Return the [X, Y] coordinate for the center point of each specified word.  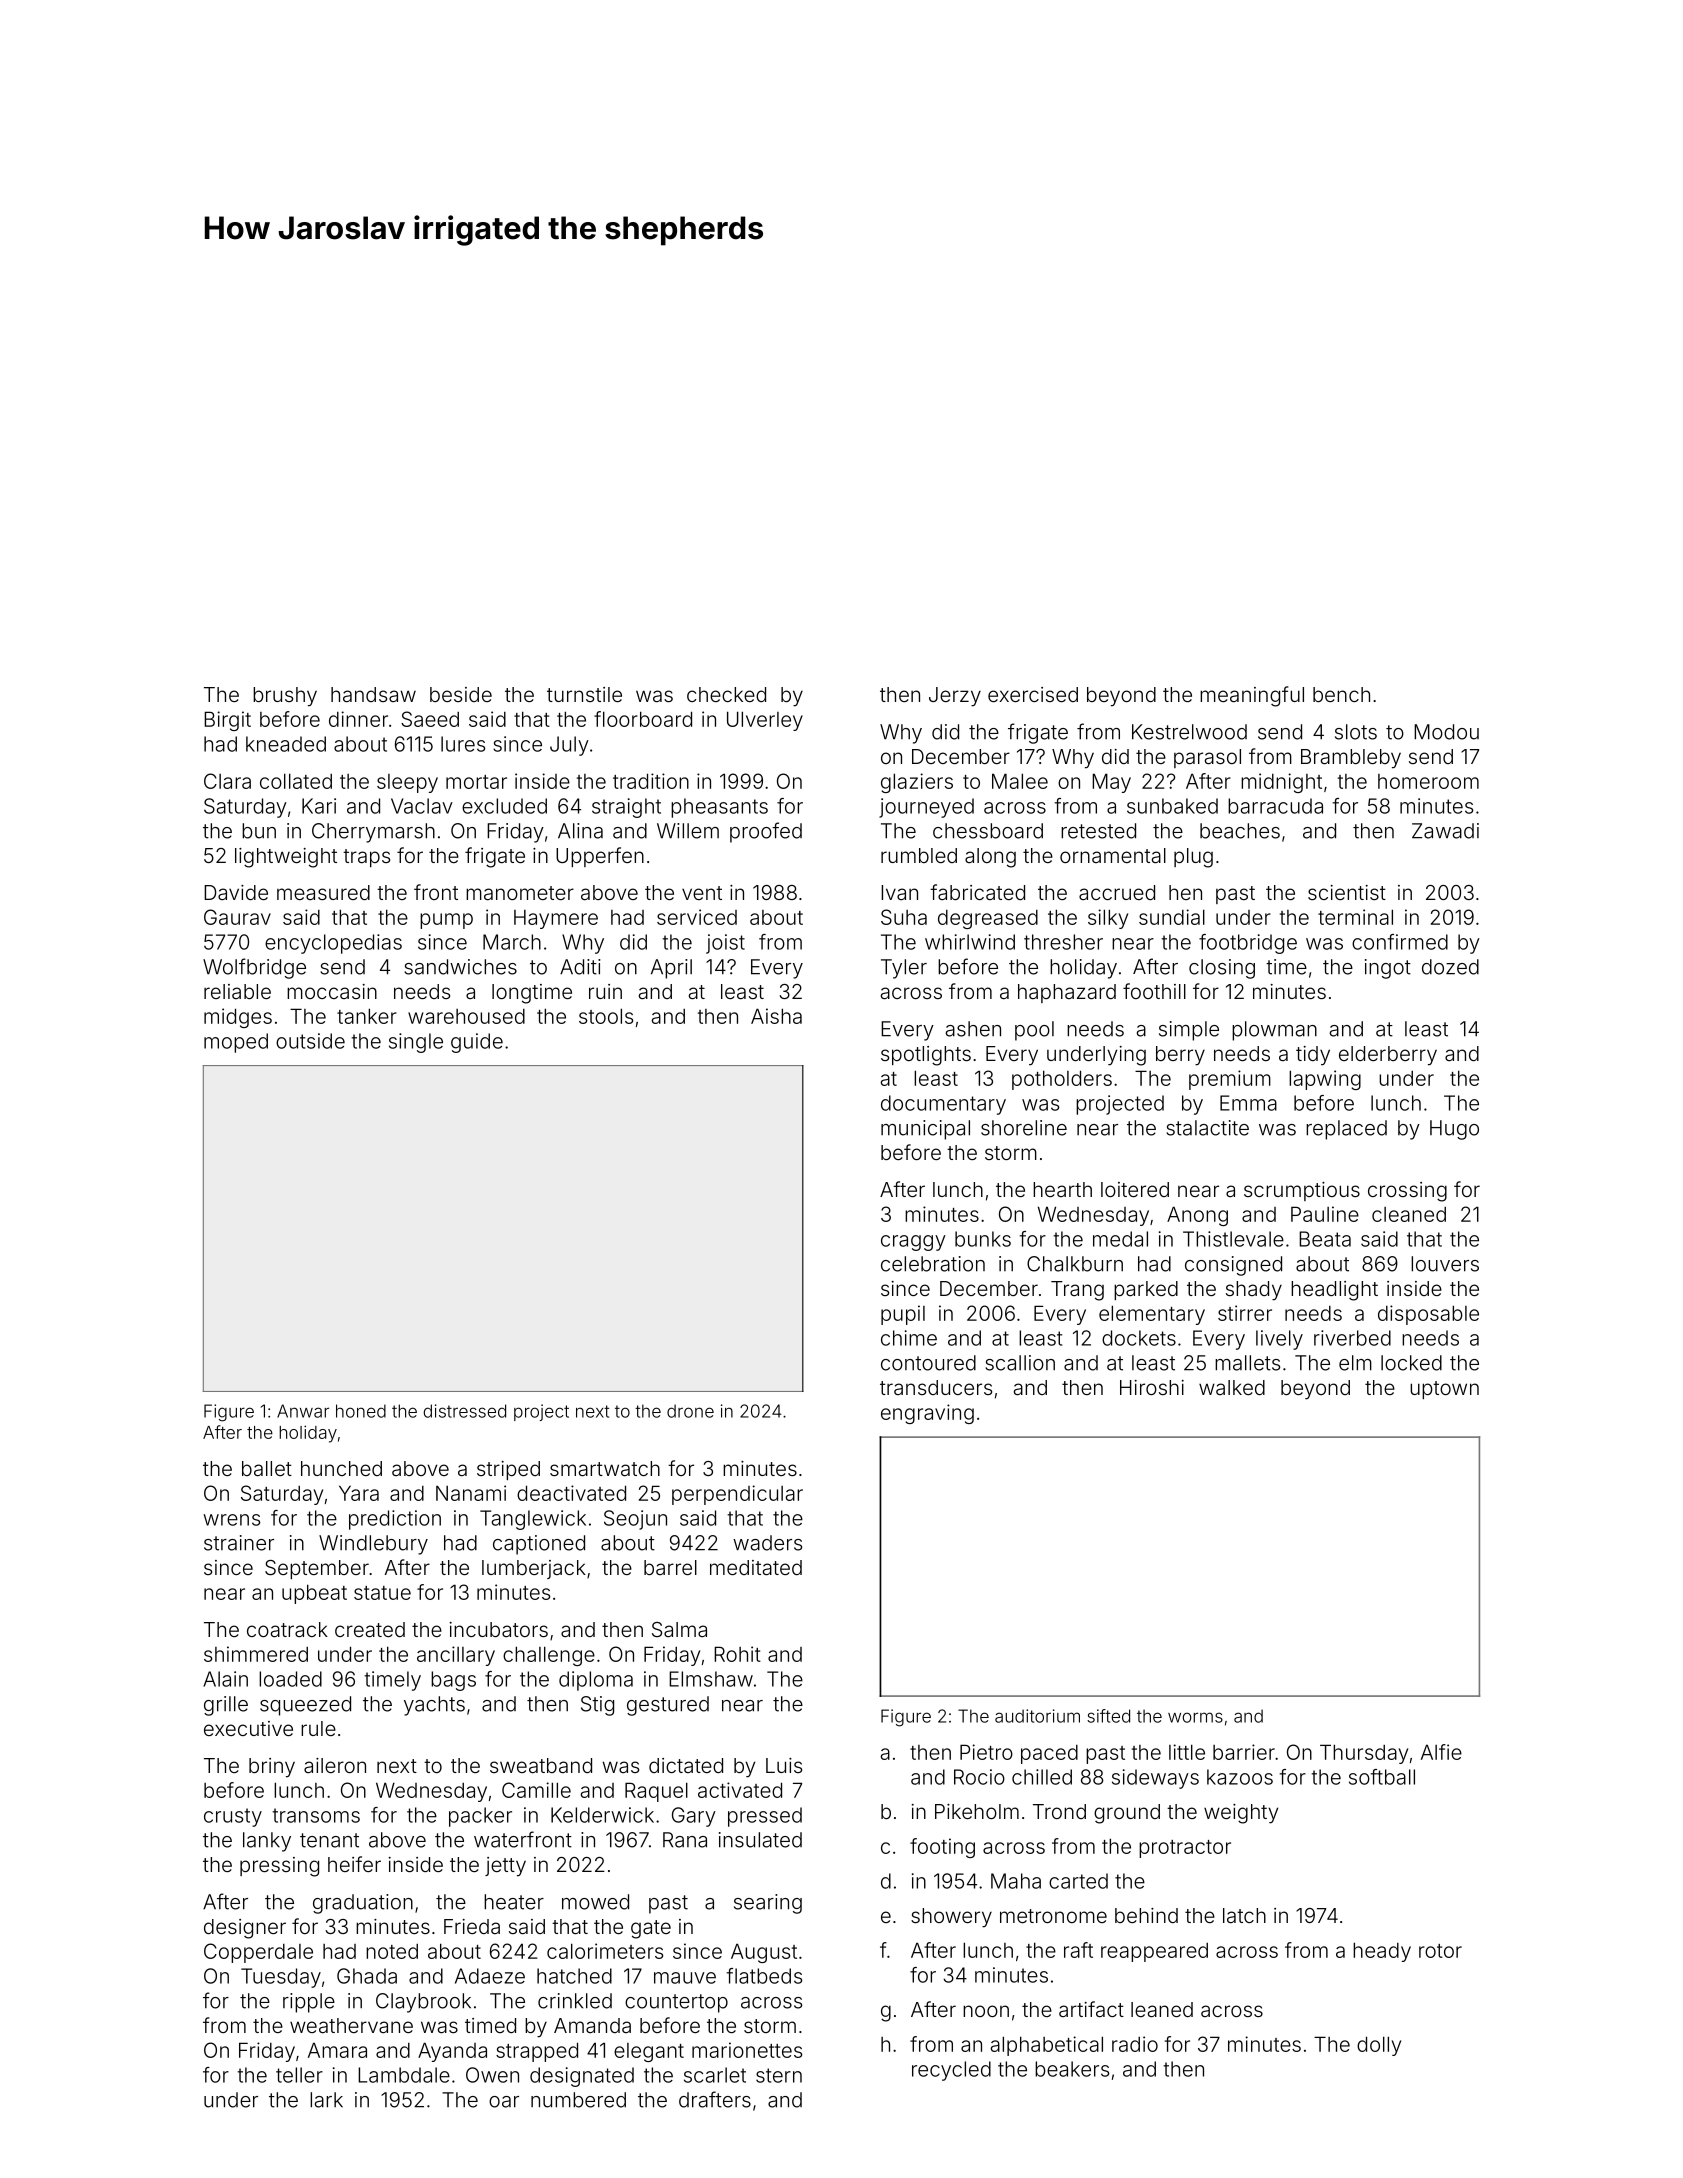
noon [986, 2011]
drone [690, 1411]
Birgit [227, 721]
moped [236, 1043]
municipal [925, 1130]
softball [1382, 1777]
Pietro [986, 1752]
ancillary [456, 1656]
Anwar [303, 1411]
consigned [1233, 1266]
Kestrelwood [1189, 732]
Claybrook [423, 2003]
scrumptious [1302, 1191]
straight [626, 808]
